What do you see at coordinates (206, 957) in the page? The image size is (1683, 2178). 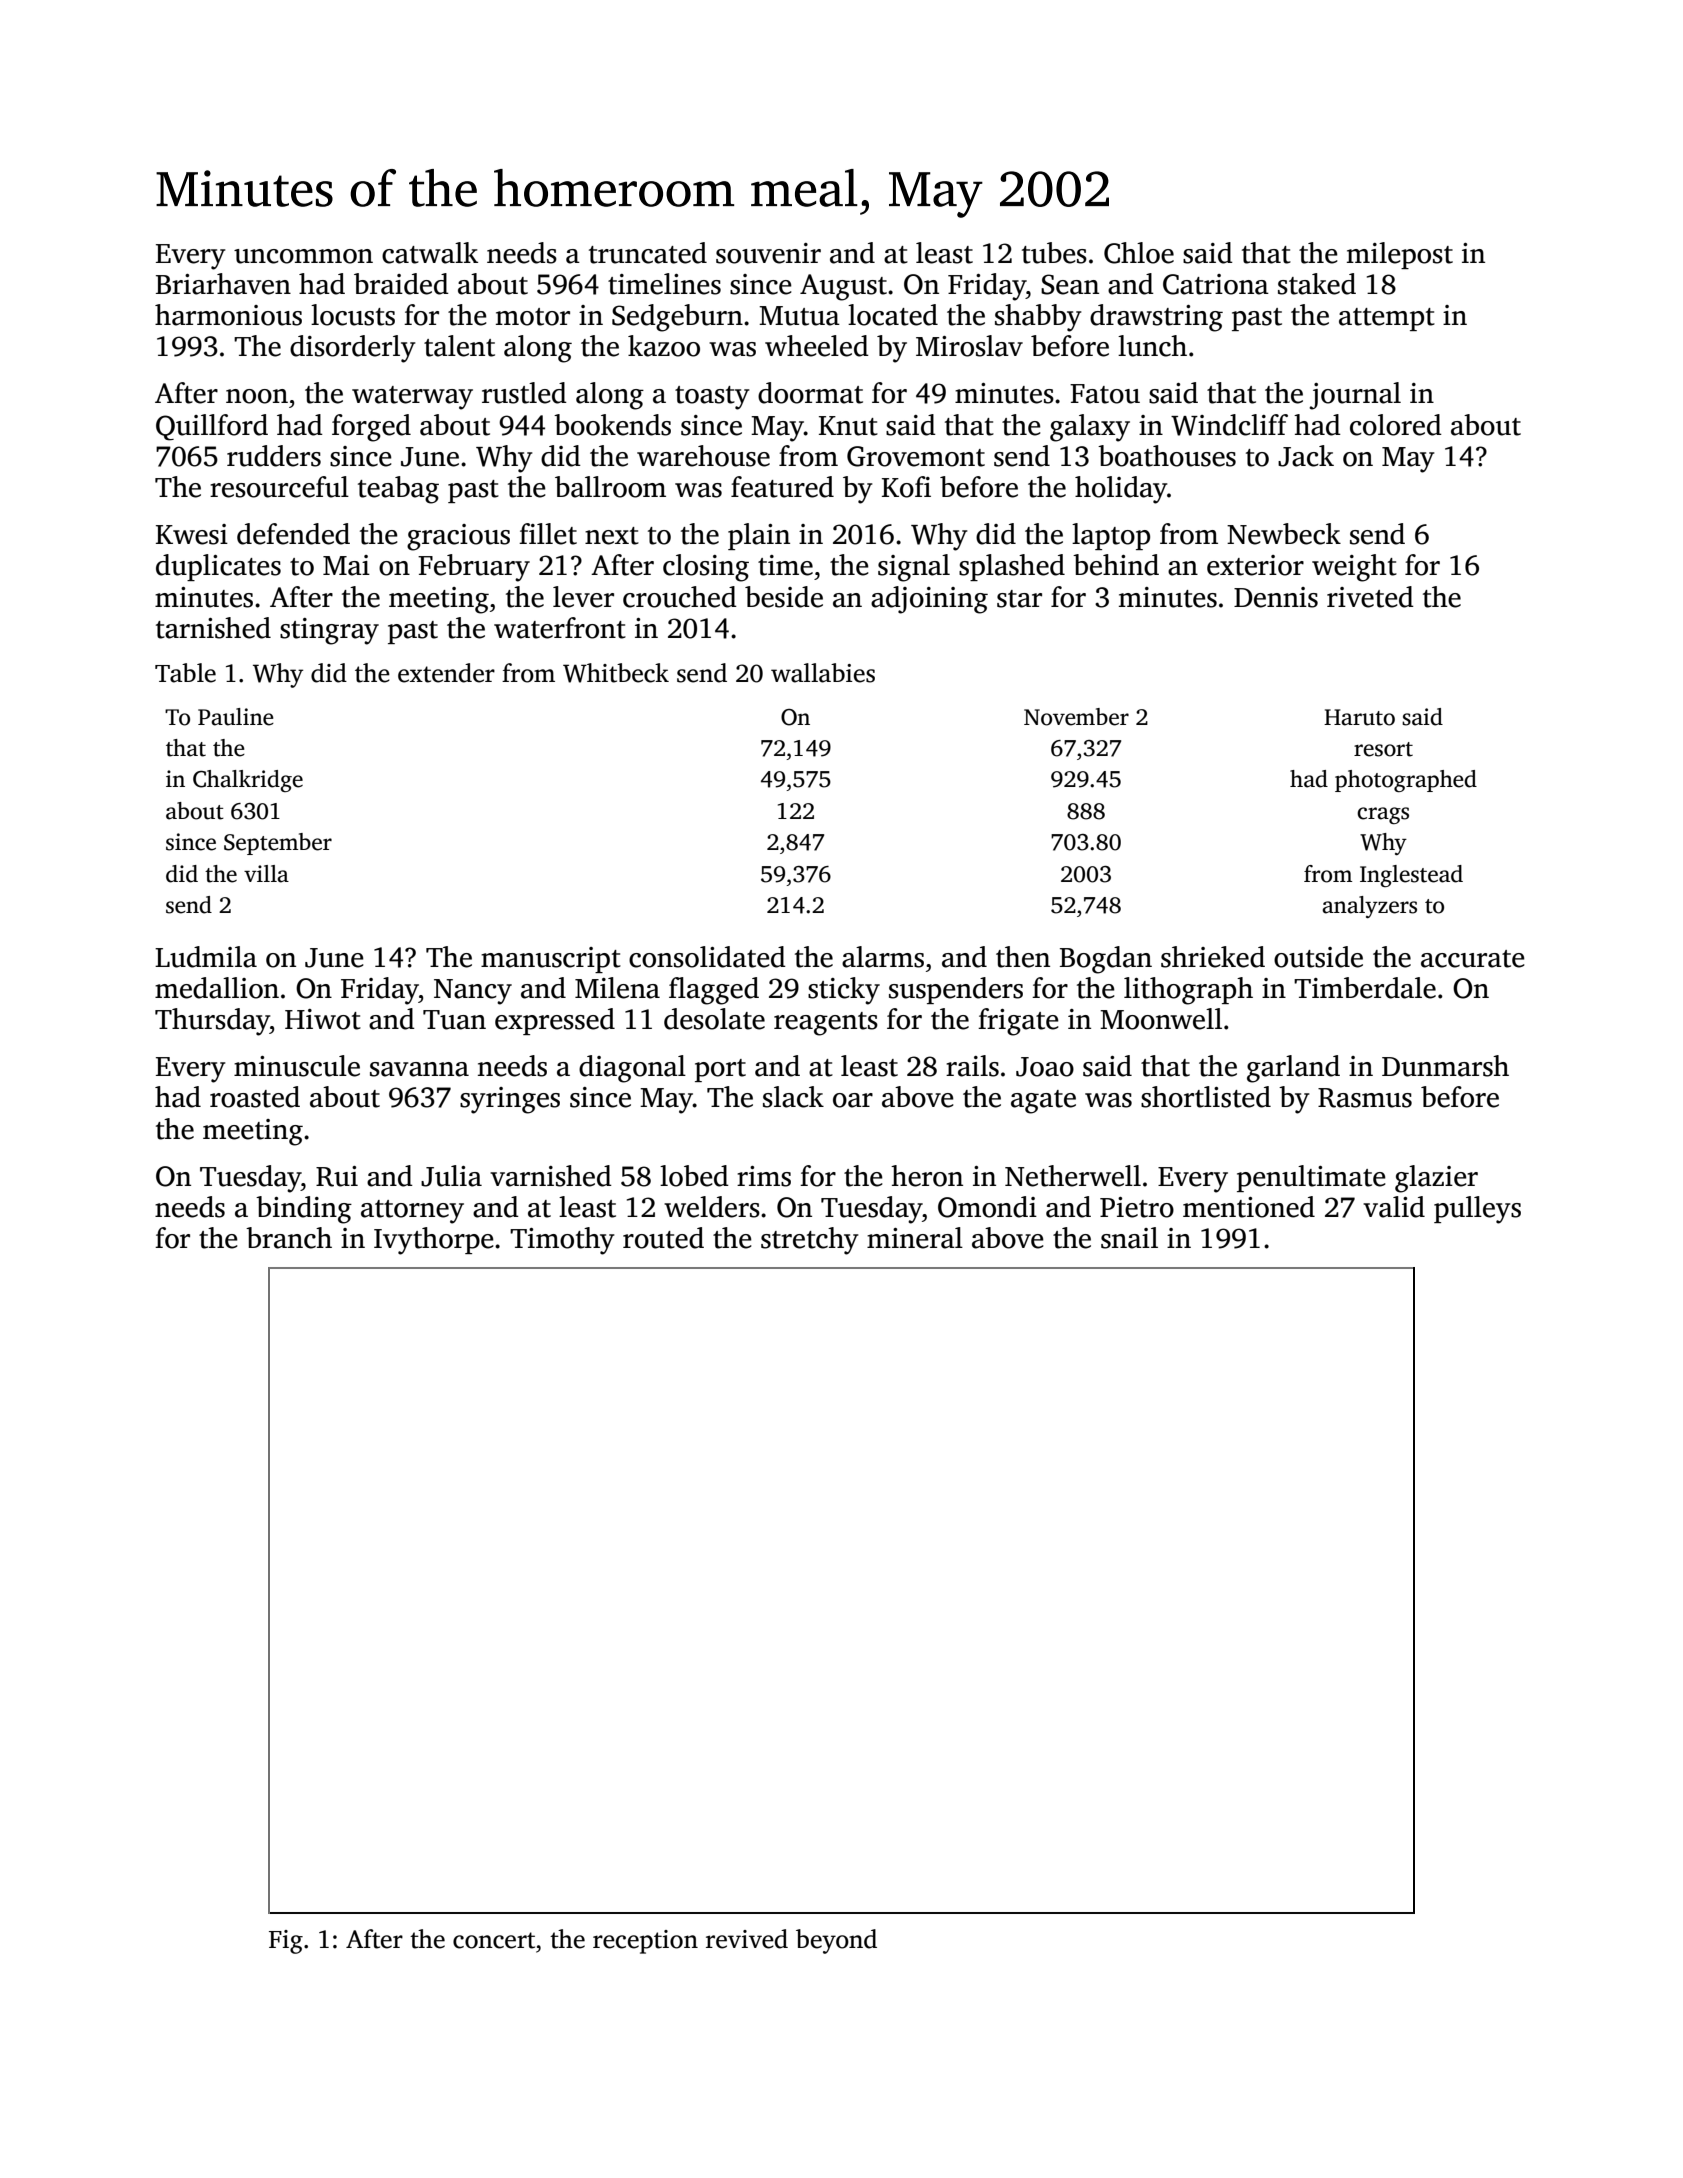 I see `Ludmila` at bounding box center [206, 957].
